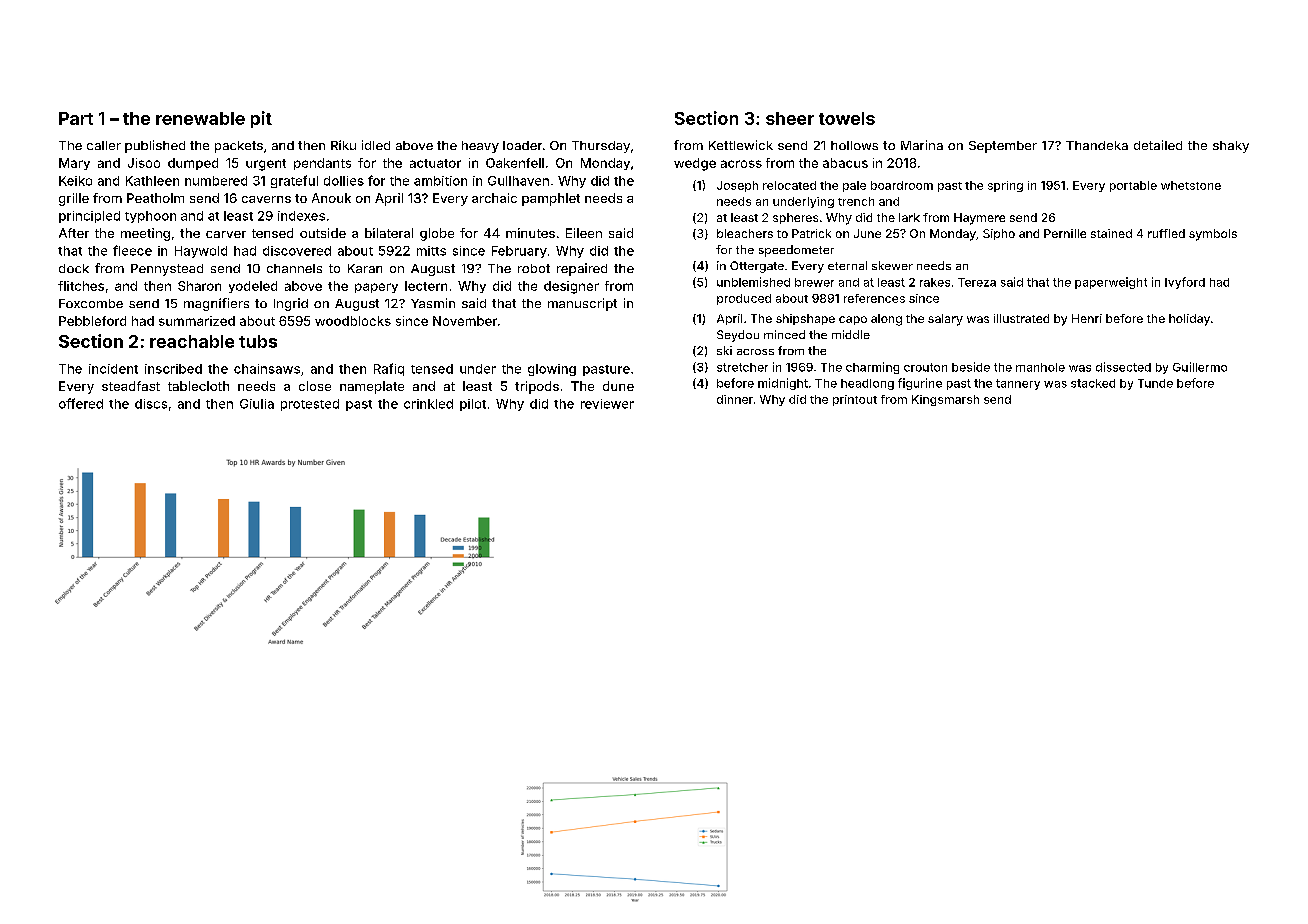 The width and height of the screenshot is (1308, 924). I want to click on symbols, so click(1213, 235).
